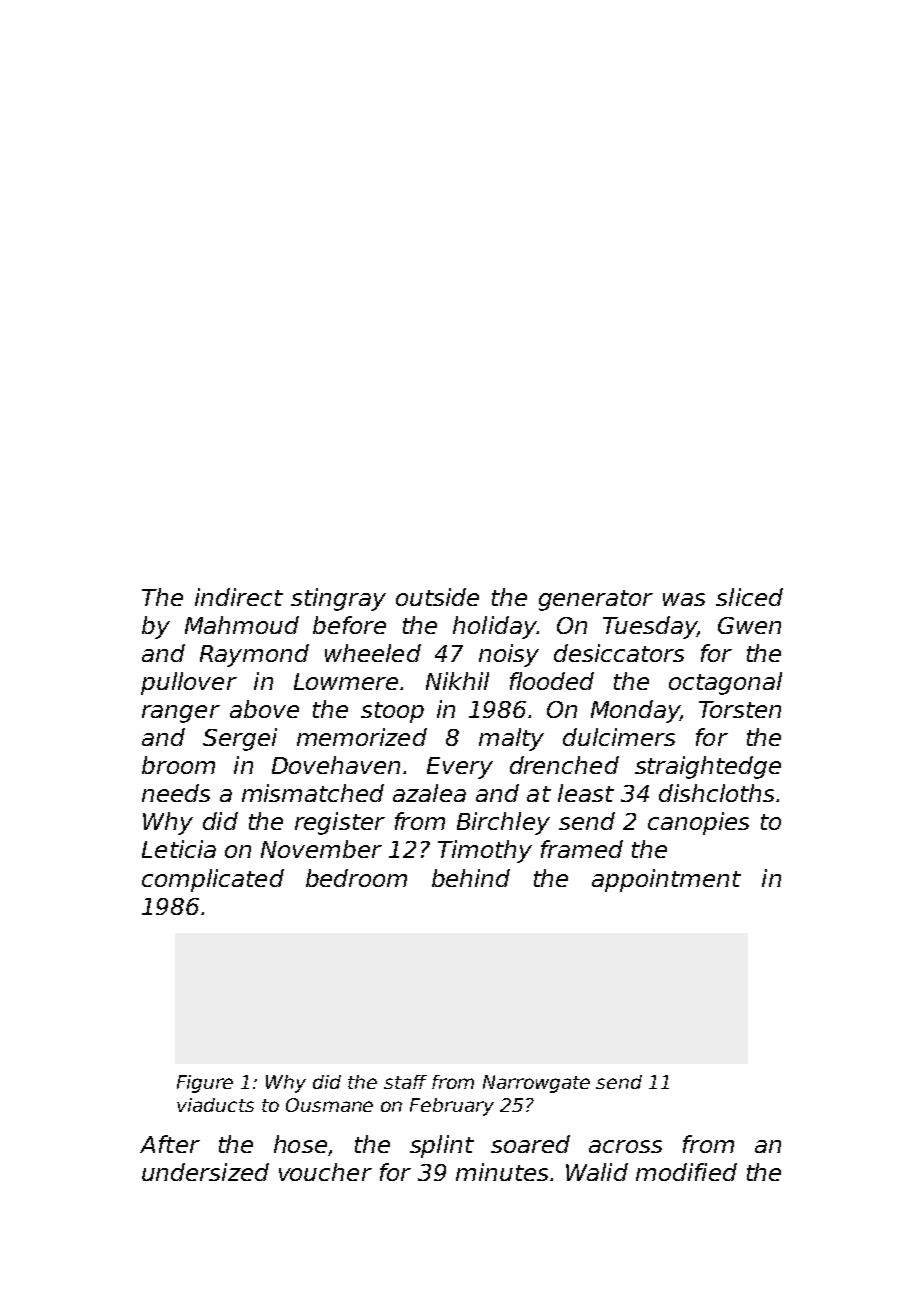  What do you see at coordinates (336, 765) in the image?
I see `Dovehaven` at bounding box center [336, 765].
